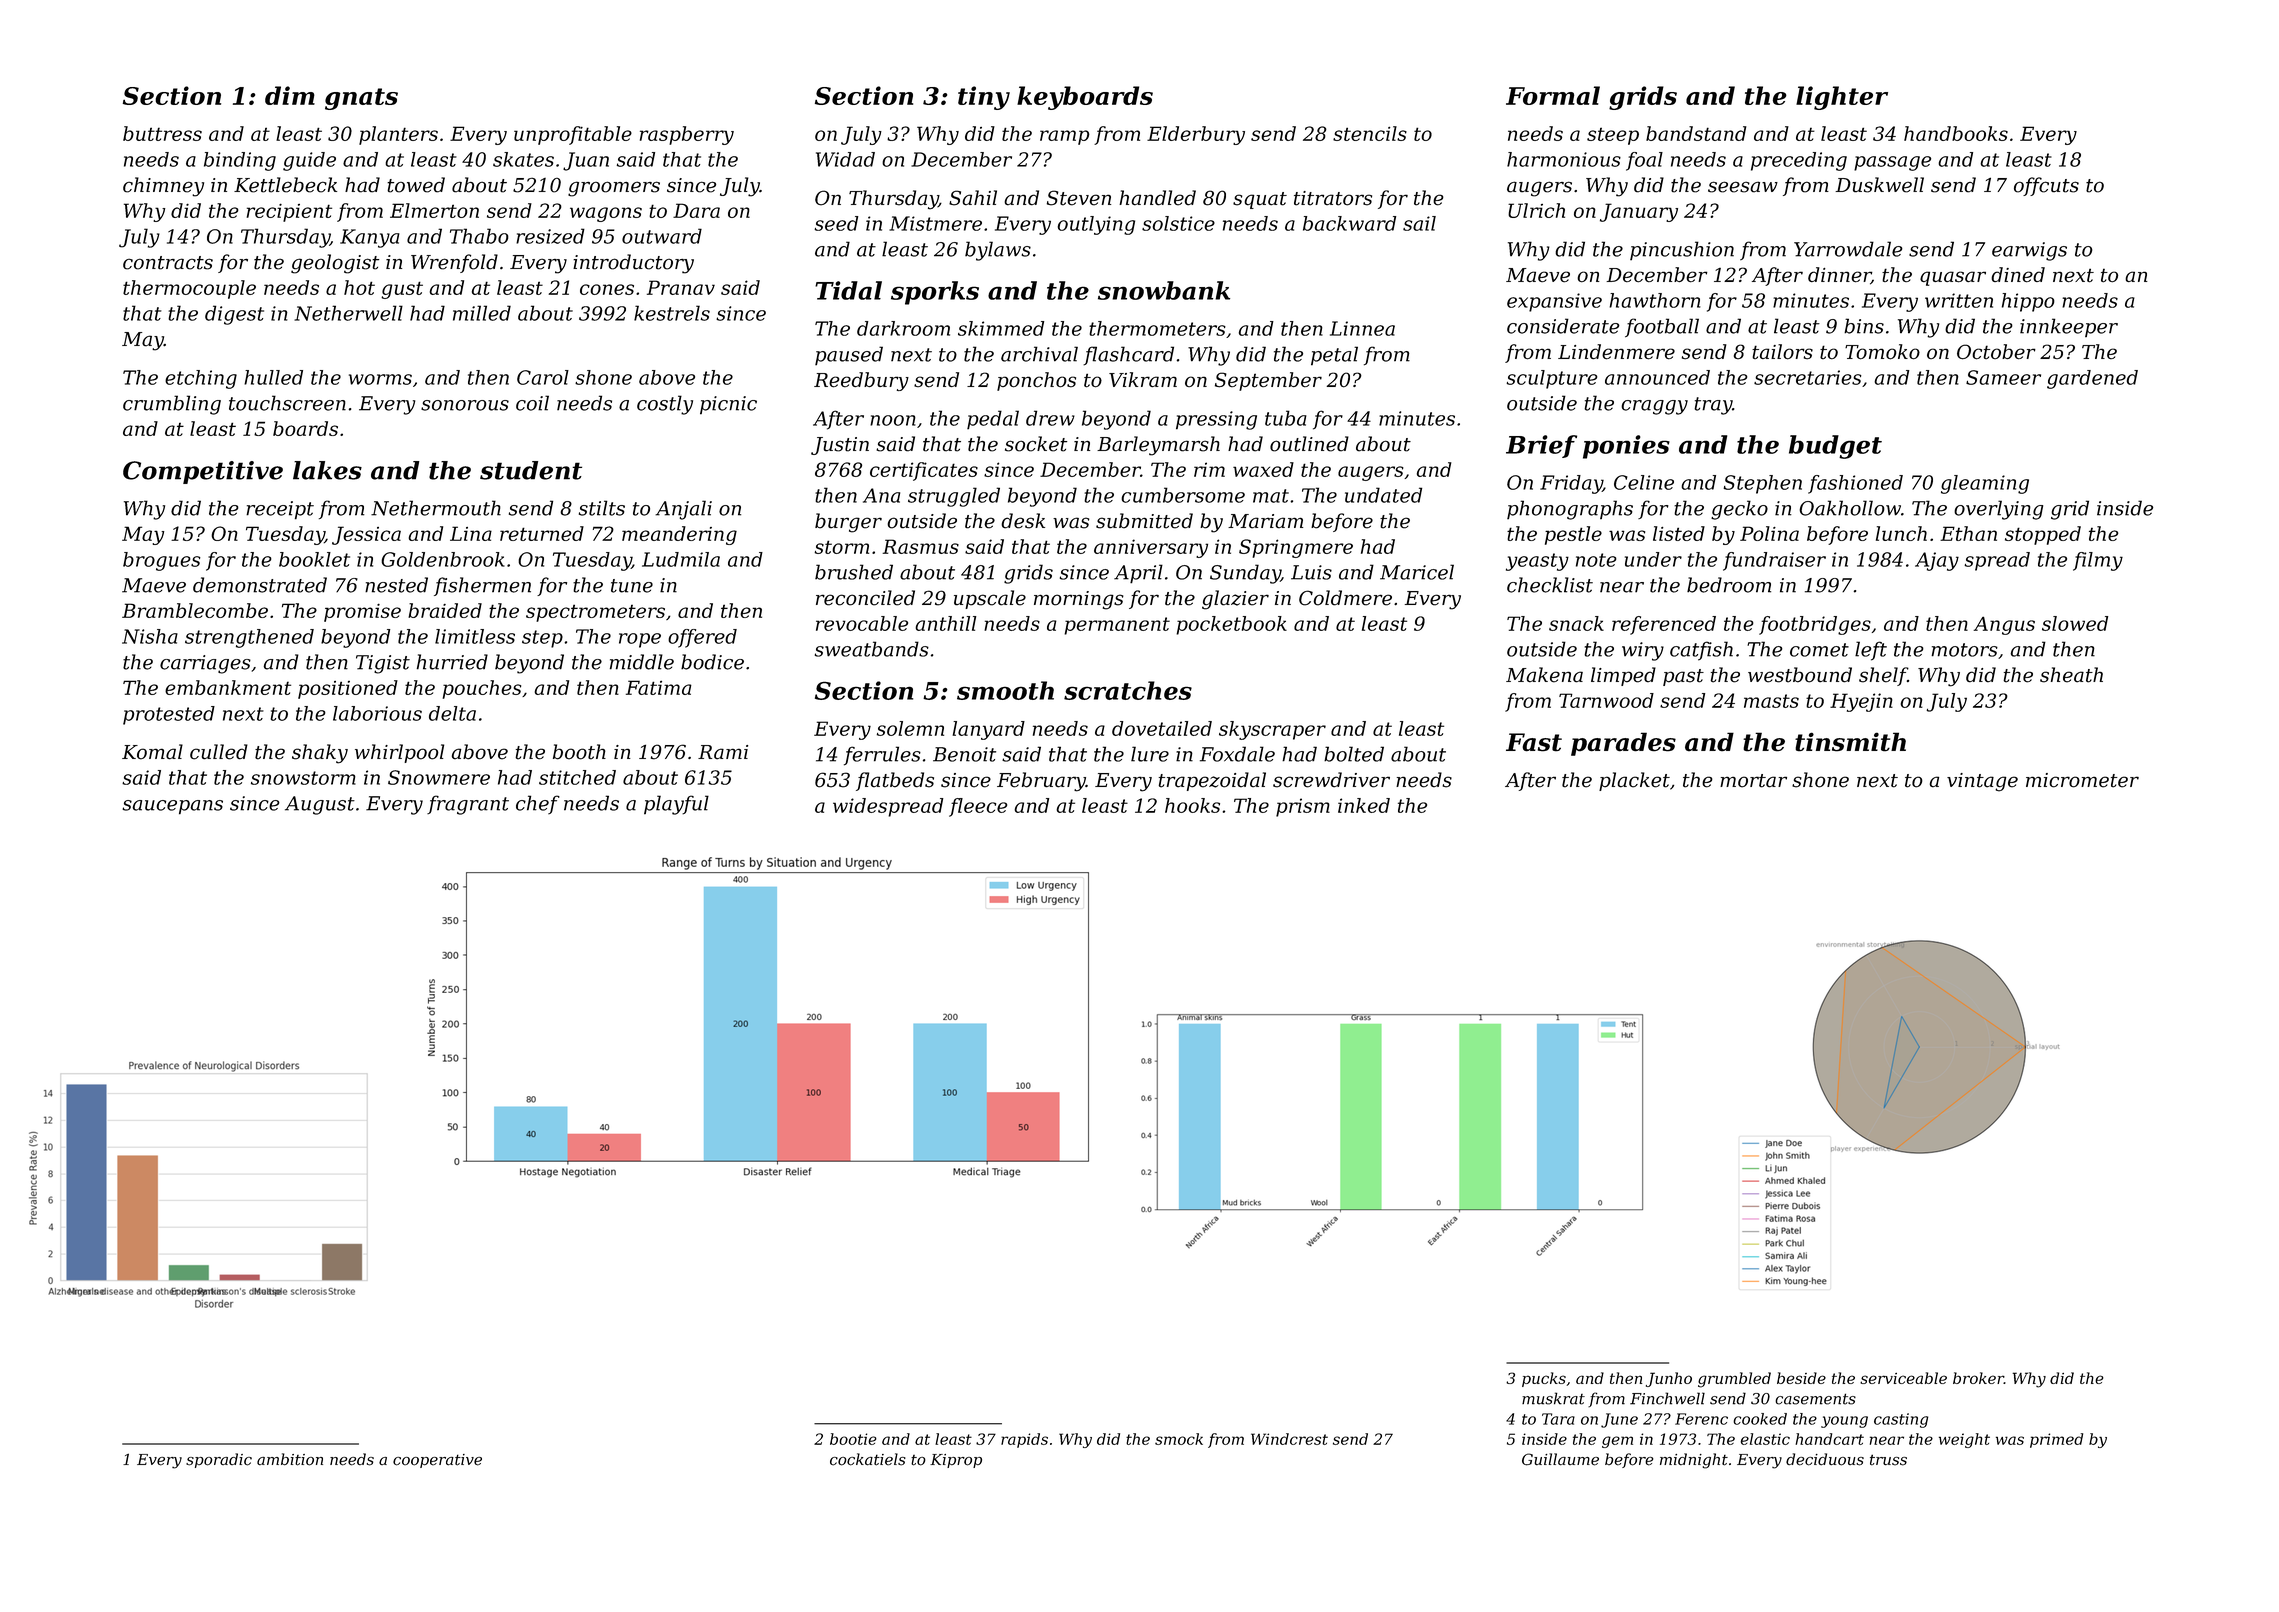 The height and width of the image is (1612, 2279). What do you see at coordinates (1560, 1459) in the image?
I see `Guillaume` at bounding box center [1560, 1459].
